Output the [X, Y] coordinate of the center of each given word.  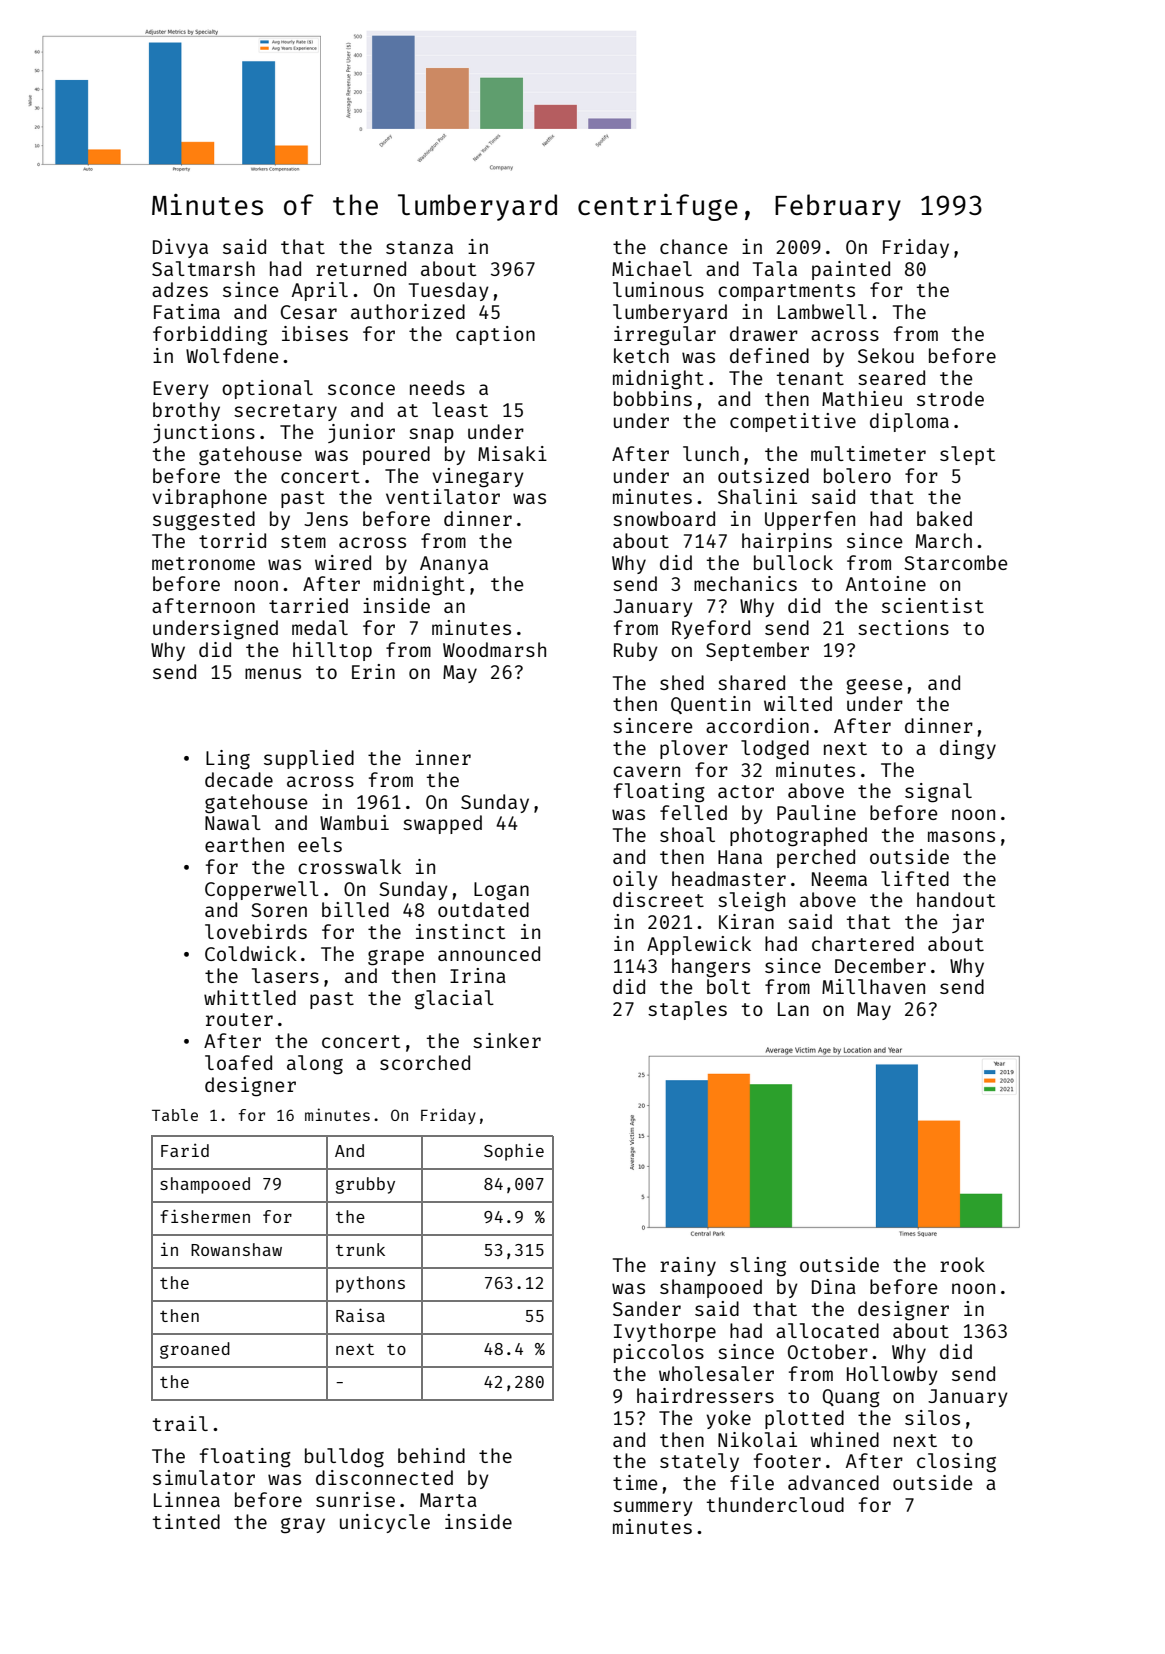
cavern [646, 771]
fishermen [205, 1216]
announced [489, 953]
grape [396, 958]
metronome [203, 563]
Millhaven [873, 986]
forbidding [210, 336]
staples [687, 1010]
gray [303, 1526]
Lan [793, 1009]
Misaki [512, 453]
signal [938, 793]
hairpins [787, 542]
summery [653, 1508]
